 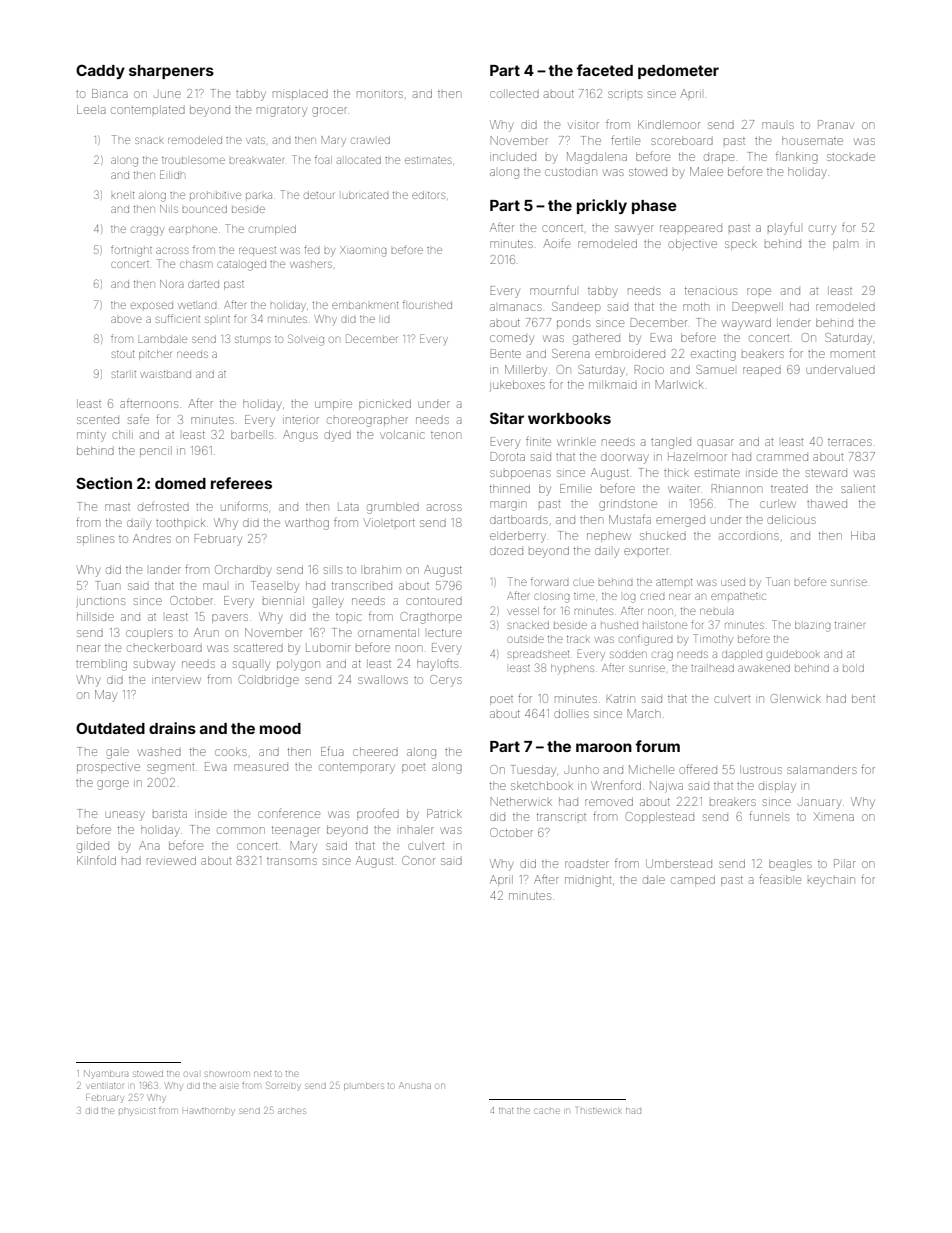 I want to click on visitor, so click(x=583, y=125).
